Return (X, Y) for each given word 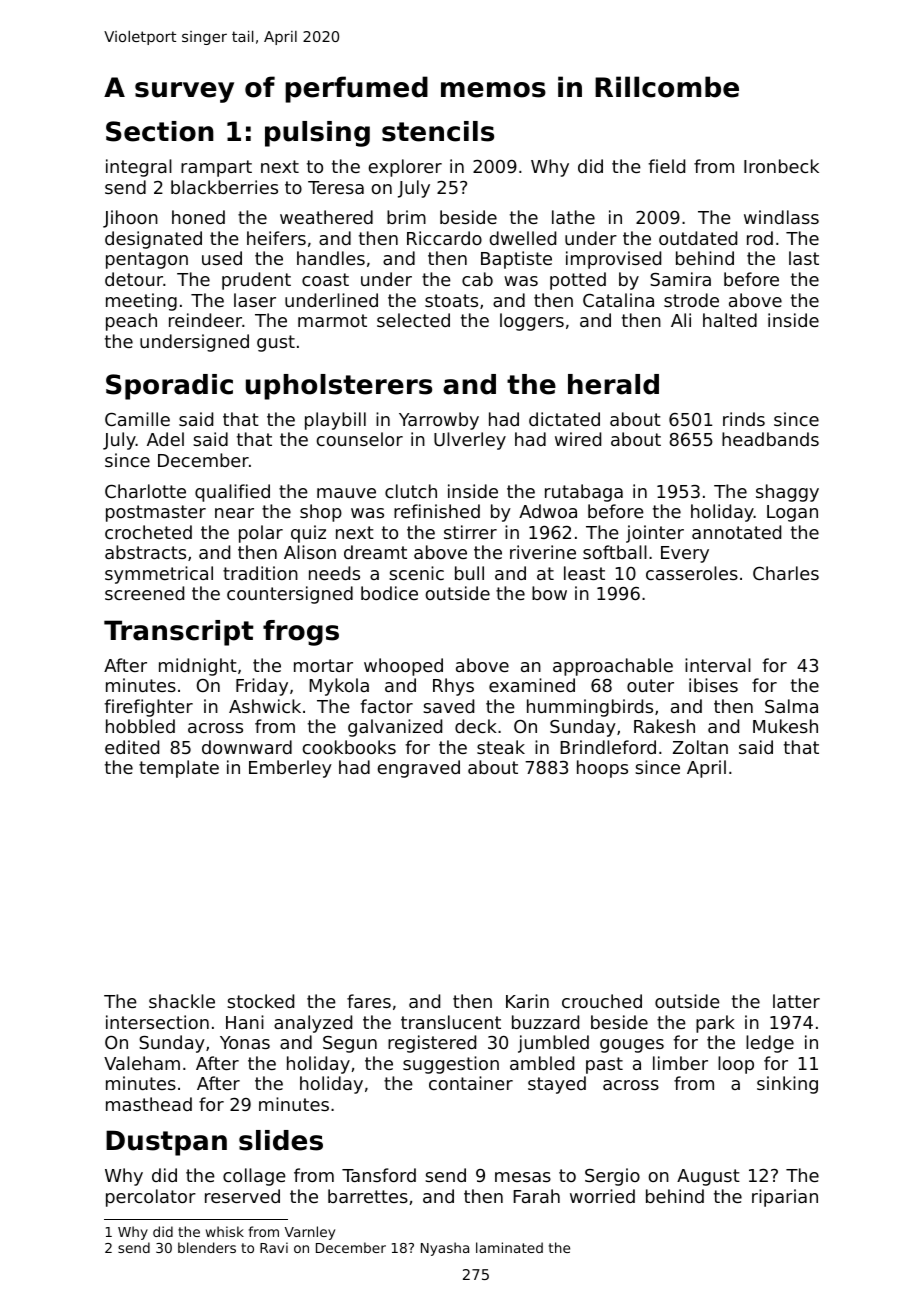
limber (680, 1063)
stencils (438, 131)
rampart (216, 168)
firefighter (148, 708)
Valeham (142, 1063)
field (666, 166)
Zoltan (700, 747)
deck (476, 726)
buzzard (545, 1022)
